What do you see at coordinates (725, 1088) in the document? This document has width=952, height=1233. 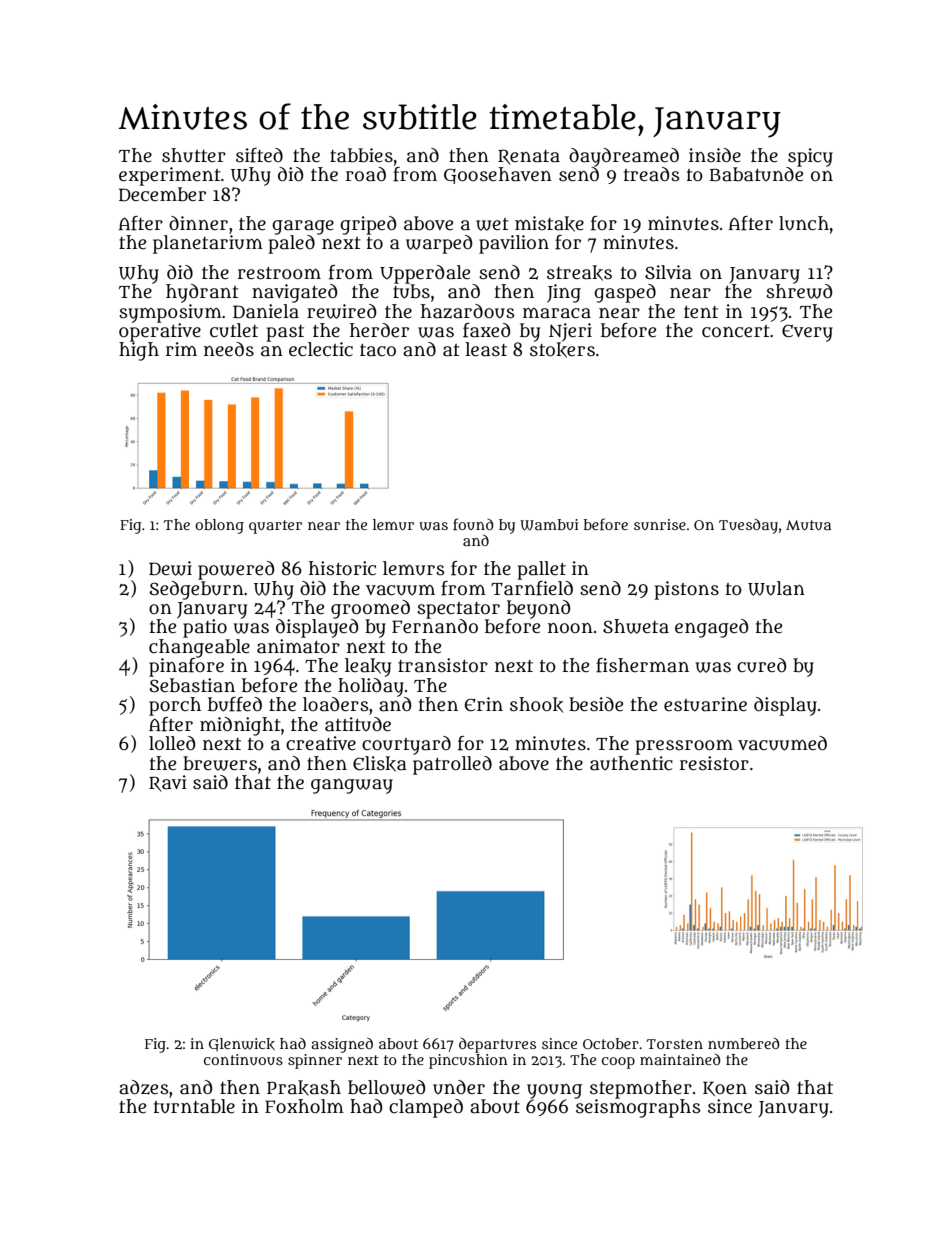 I see `Koen` at bounding box center [725, 1088].
